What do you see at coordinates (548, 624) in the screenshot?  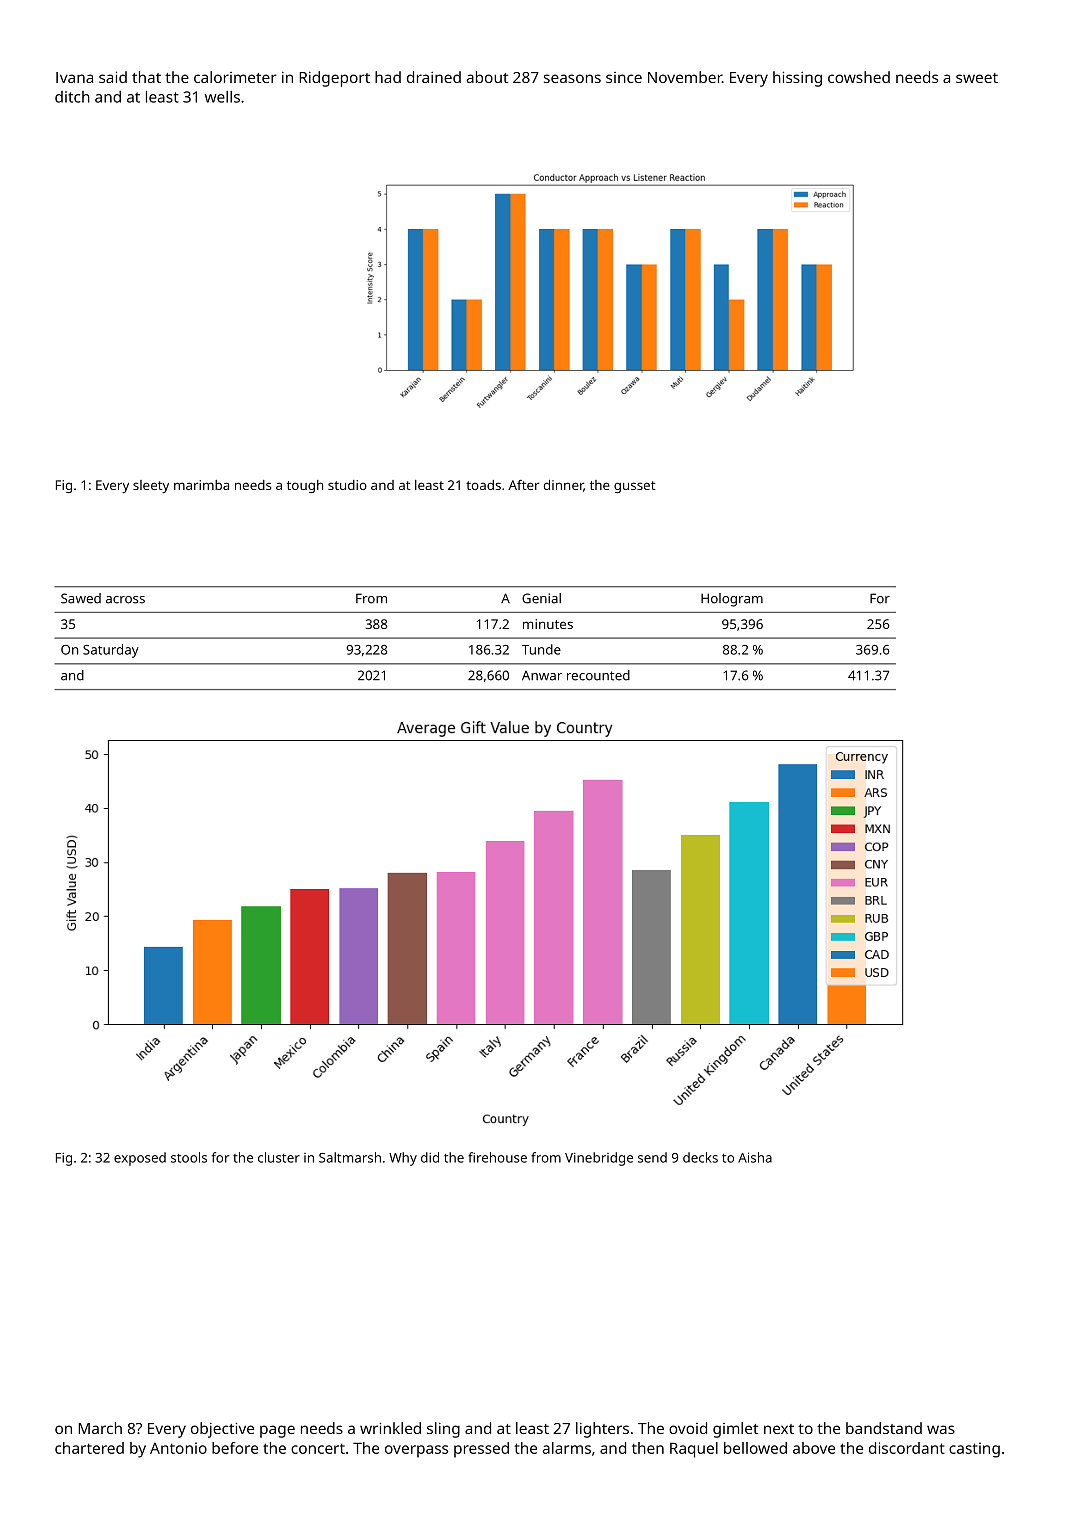 I see `minutes` at bounding box center [548, 624].
